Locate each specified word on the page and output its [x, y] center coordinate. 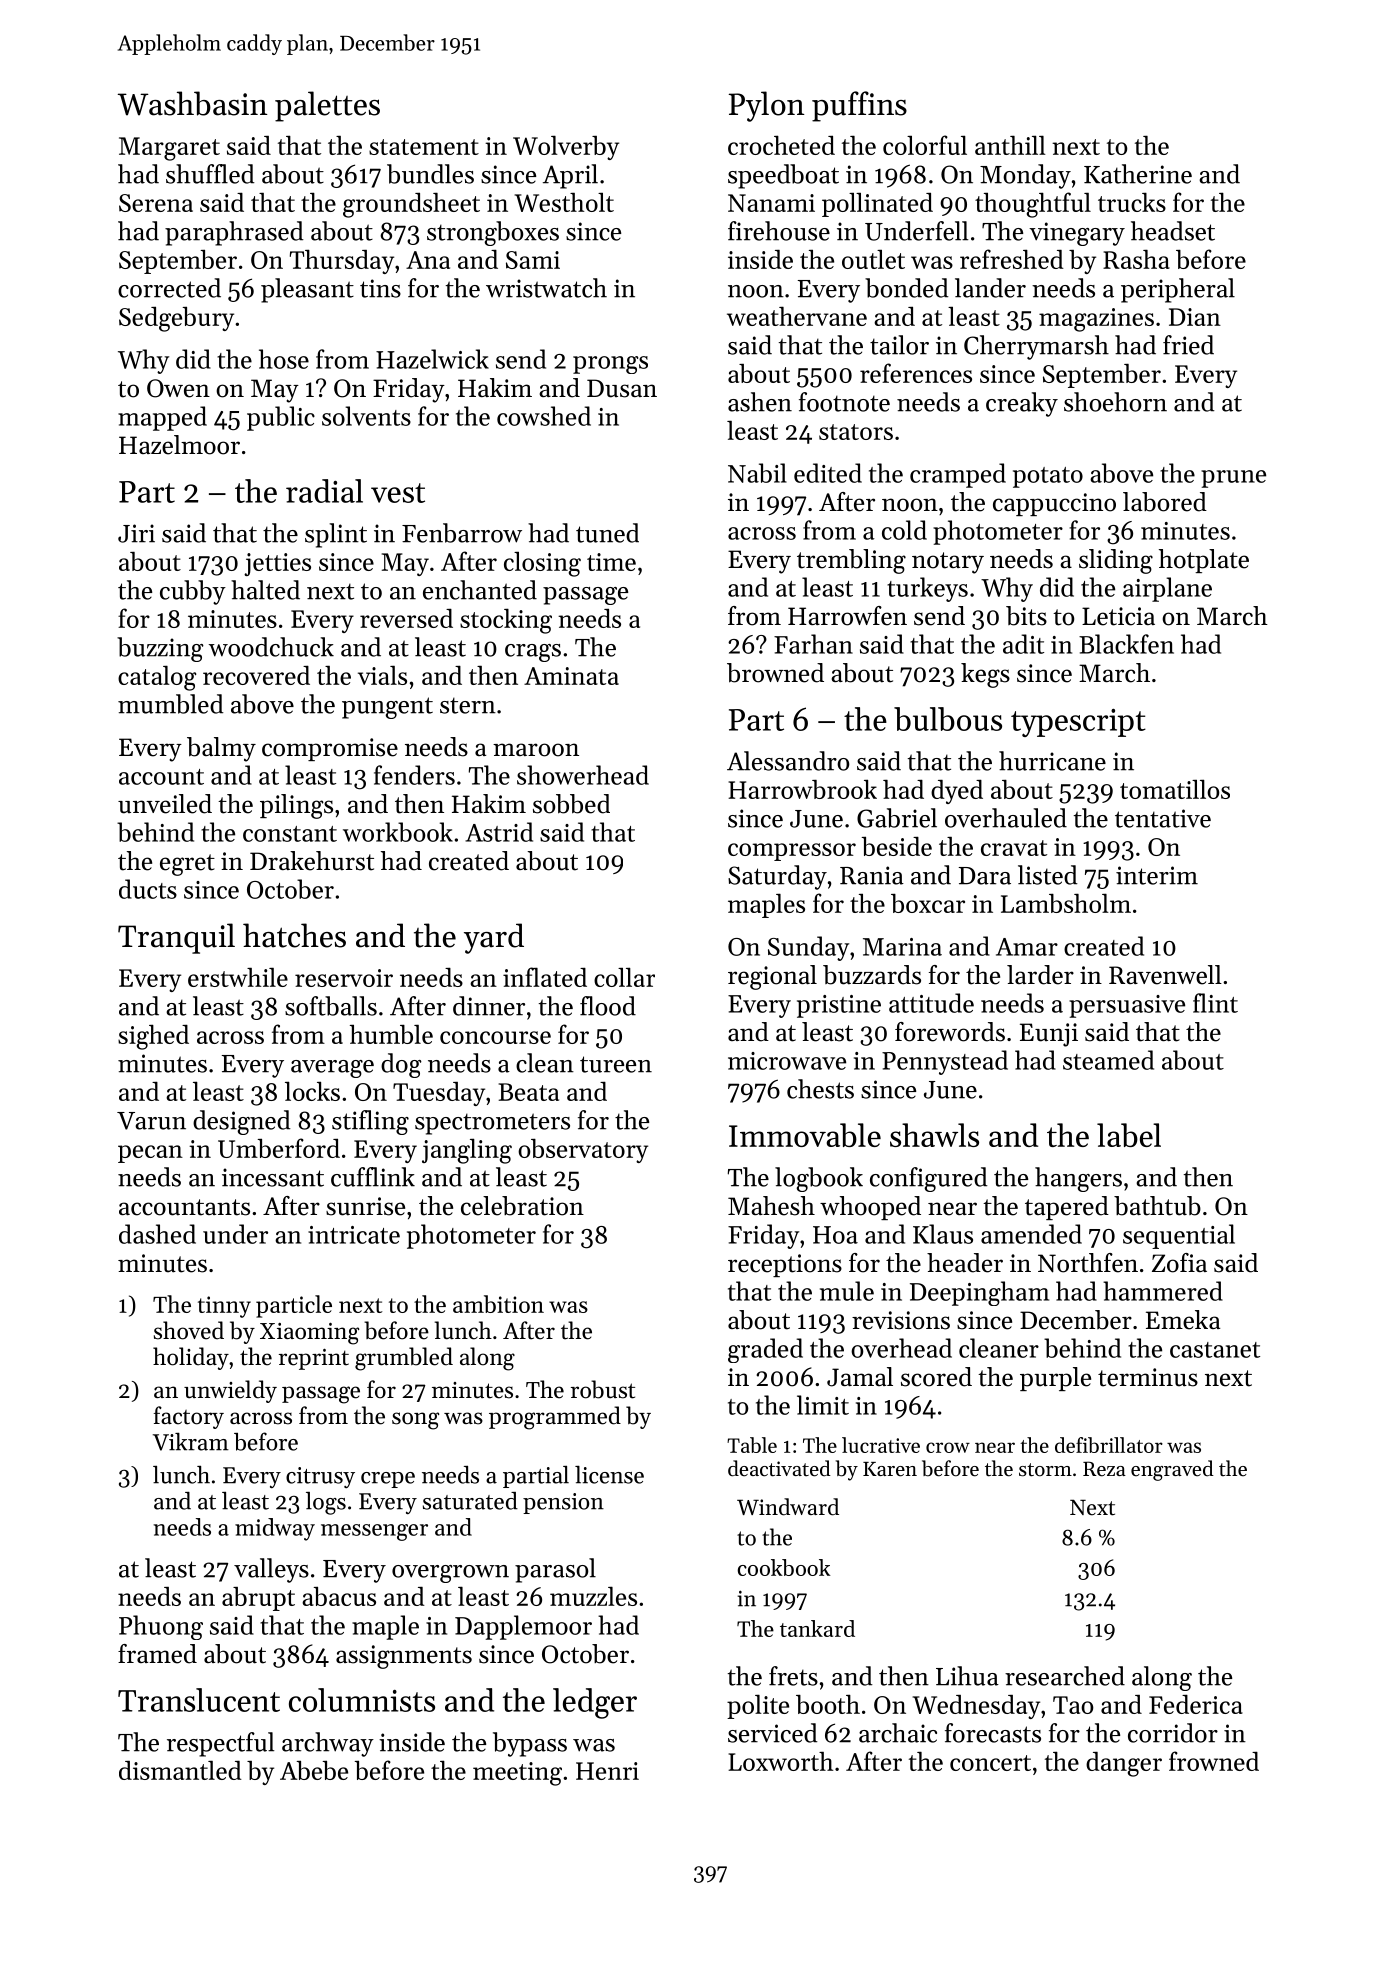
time [611, 562]
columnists [362, 1700]
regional [772, 977]
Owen [178, 388]
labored [1165, 502]
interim [1157, 875]
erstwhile [238, 977]
